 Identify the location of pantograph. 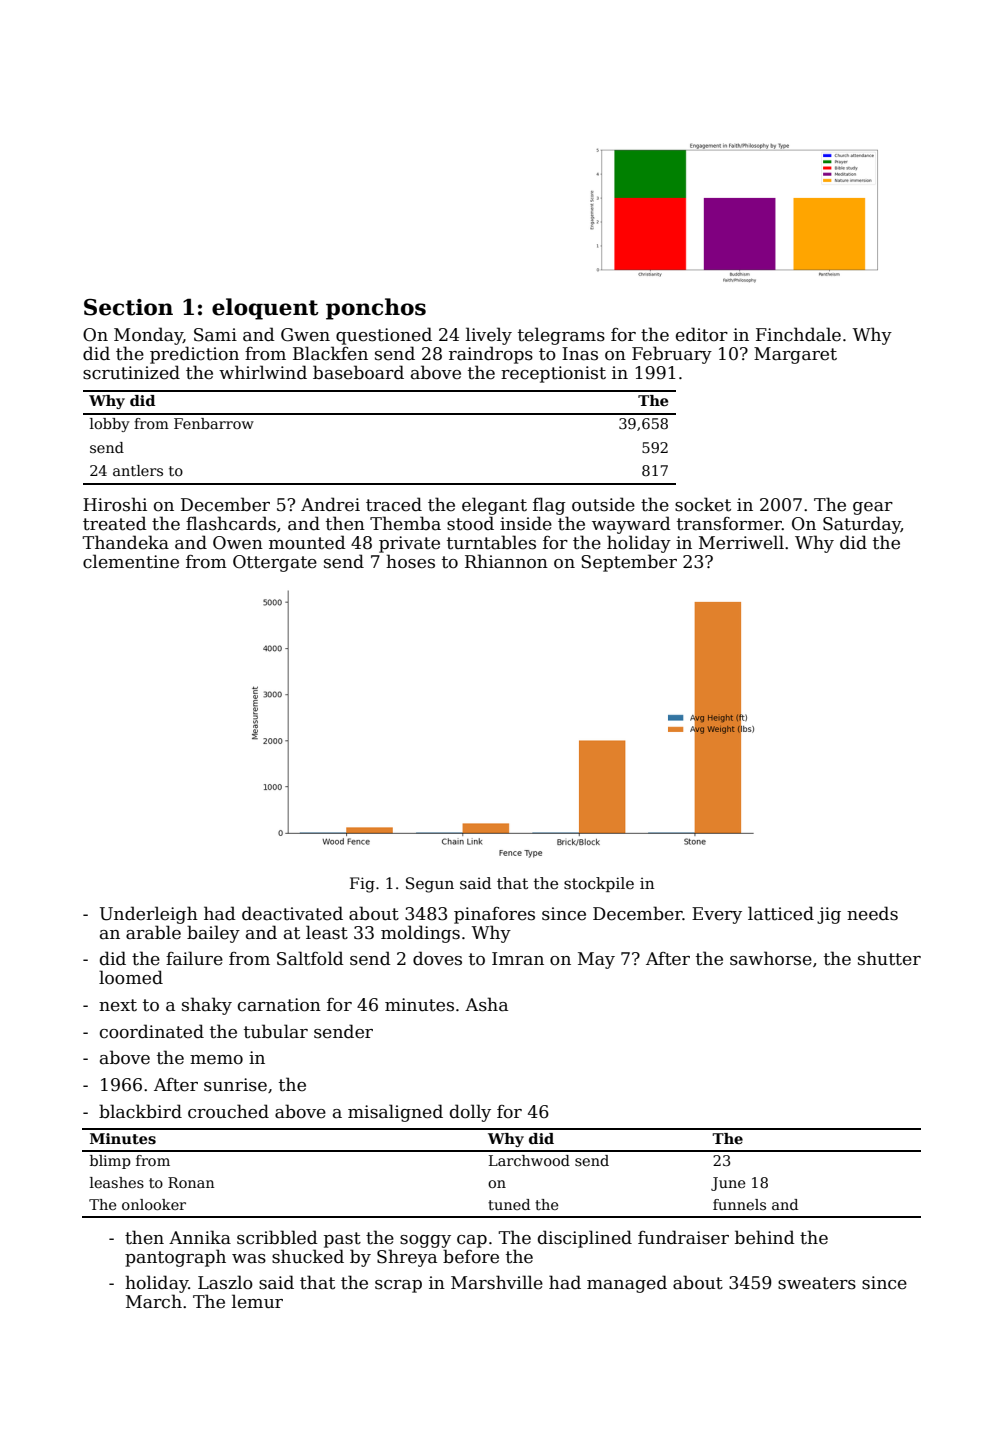
(175, 1258).
